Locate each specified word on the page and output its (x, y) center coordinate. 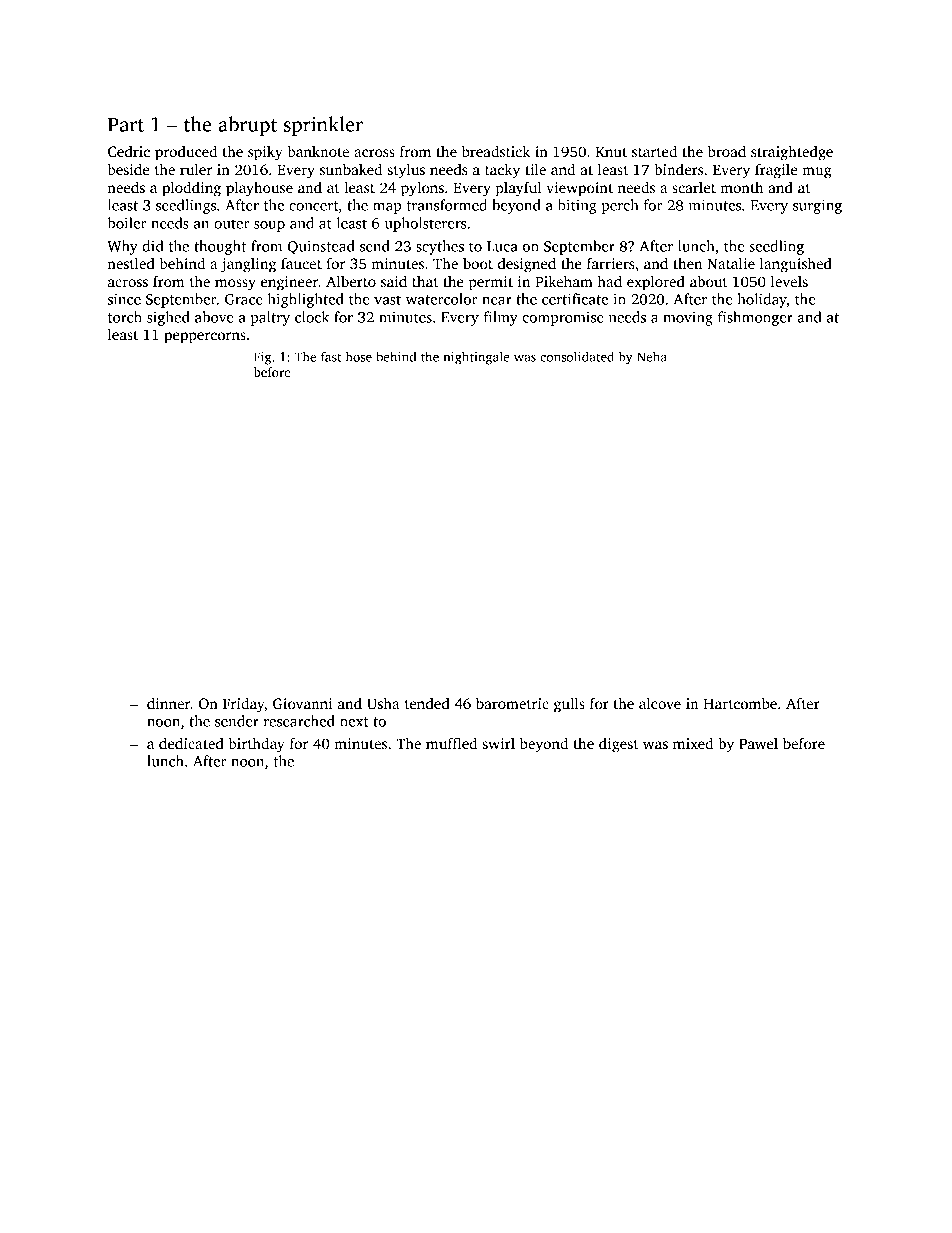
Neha (652, 356)
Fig (263, 358)
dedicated (191, 743)
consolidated (577, 356)
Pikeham (564, 281)
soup (269, 226)
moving (688, 318)
